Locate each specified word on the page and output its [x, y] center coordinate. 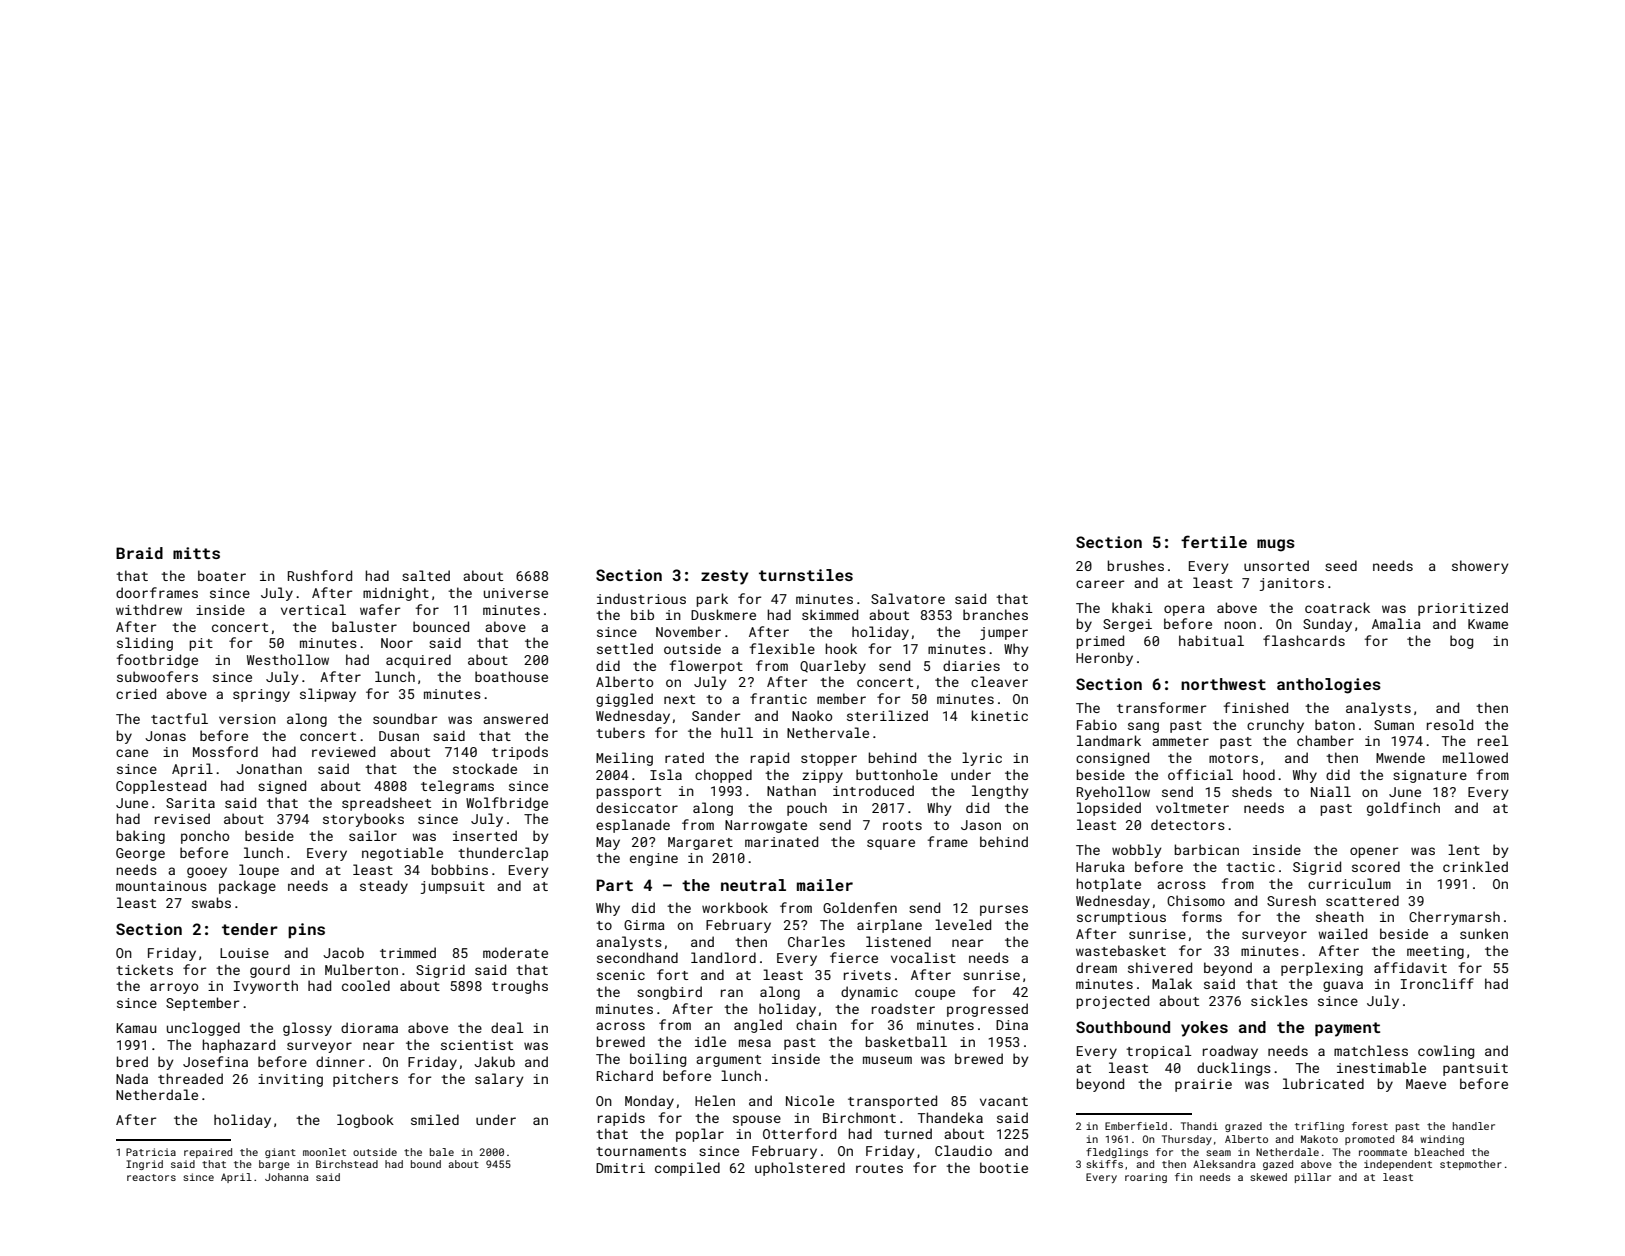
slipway [328, 695]
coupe [935, 994]
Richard [625, 1075]
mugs [1276, 545]
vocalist [923, 957]
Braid [139, 553]
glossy [307, 1029]
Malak [1172, 983]
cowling [1446, 1052]
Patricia [151, 1152]
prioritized [1463, 609]
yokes [1204, 1029]
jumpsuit [452, 887]
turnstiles [806, 575]
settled [625, 648]
